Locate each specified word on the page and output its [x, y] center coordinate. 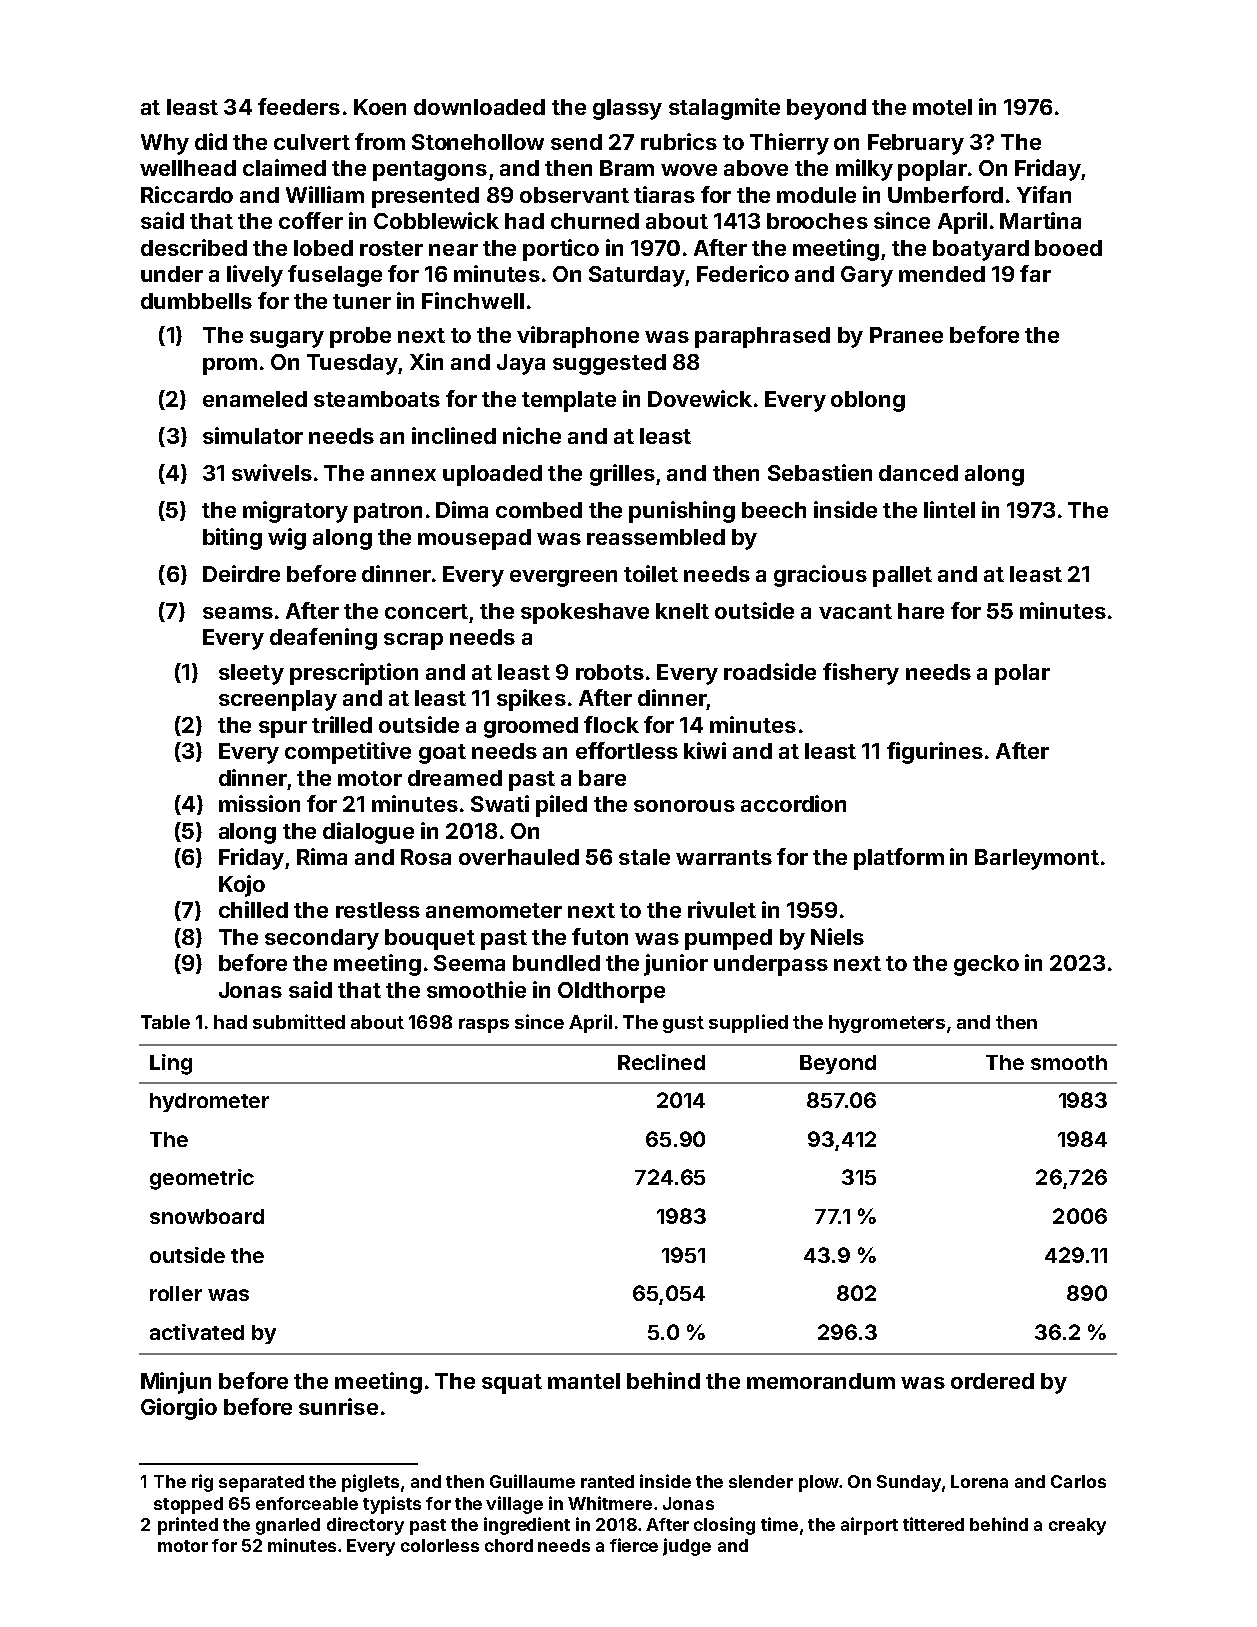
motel [942, 107]
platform [899, 859]
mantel [584, 1381]
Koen [380, 107]
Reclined [661, 1062]
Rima [322, 856]
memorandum [821, 1381]
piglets [370, 1483]
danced [918, 473]
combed [539, 510]
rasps [484, 1025]
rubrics [679, 141]
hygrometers [887, 1024]
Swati [500, 803]
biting [232, 539]
